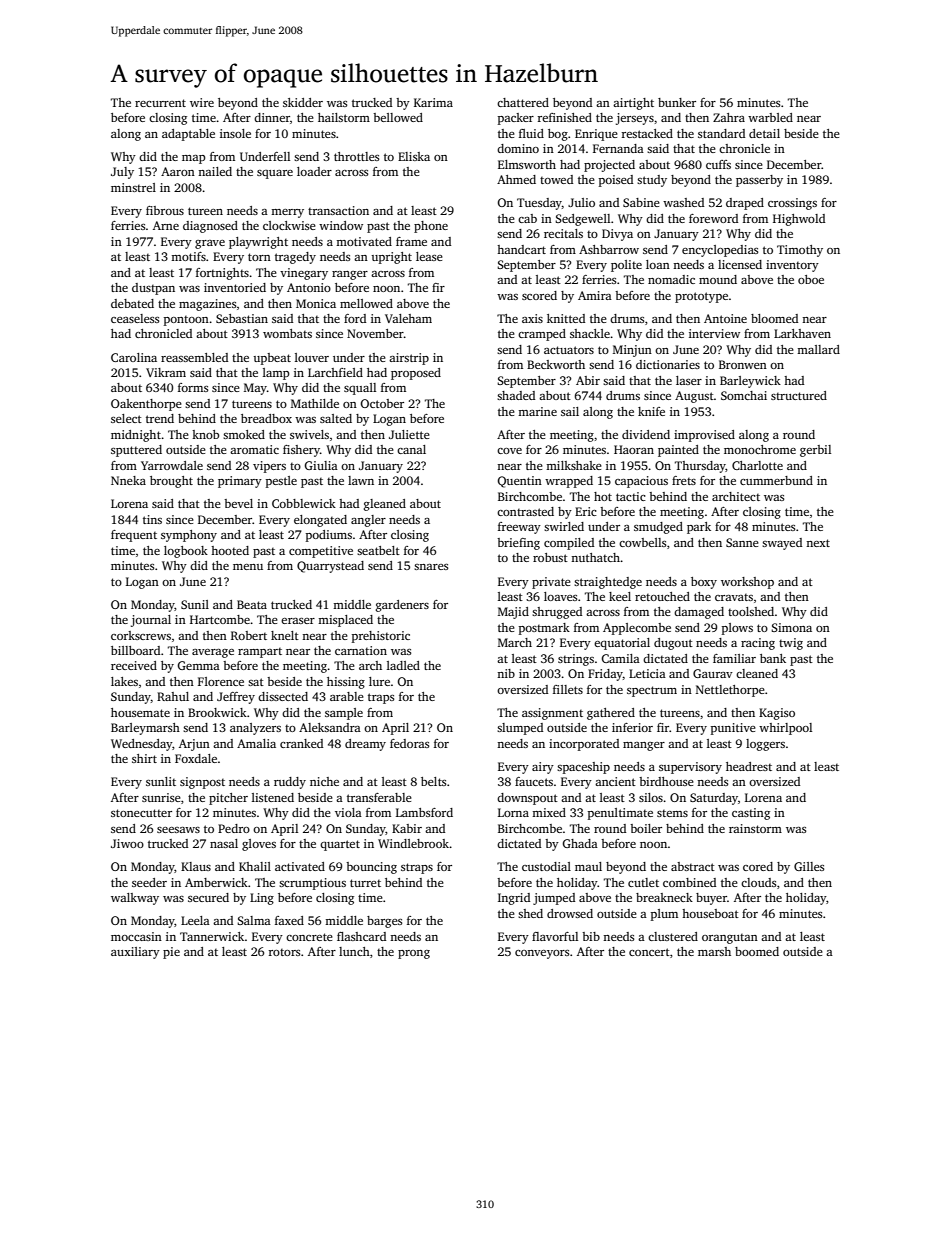 The height and width of the image is (1233, 952). I want to click on phone, so click(431, 227).
